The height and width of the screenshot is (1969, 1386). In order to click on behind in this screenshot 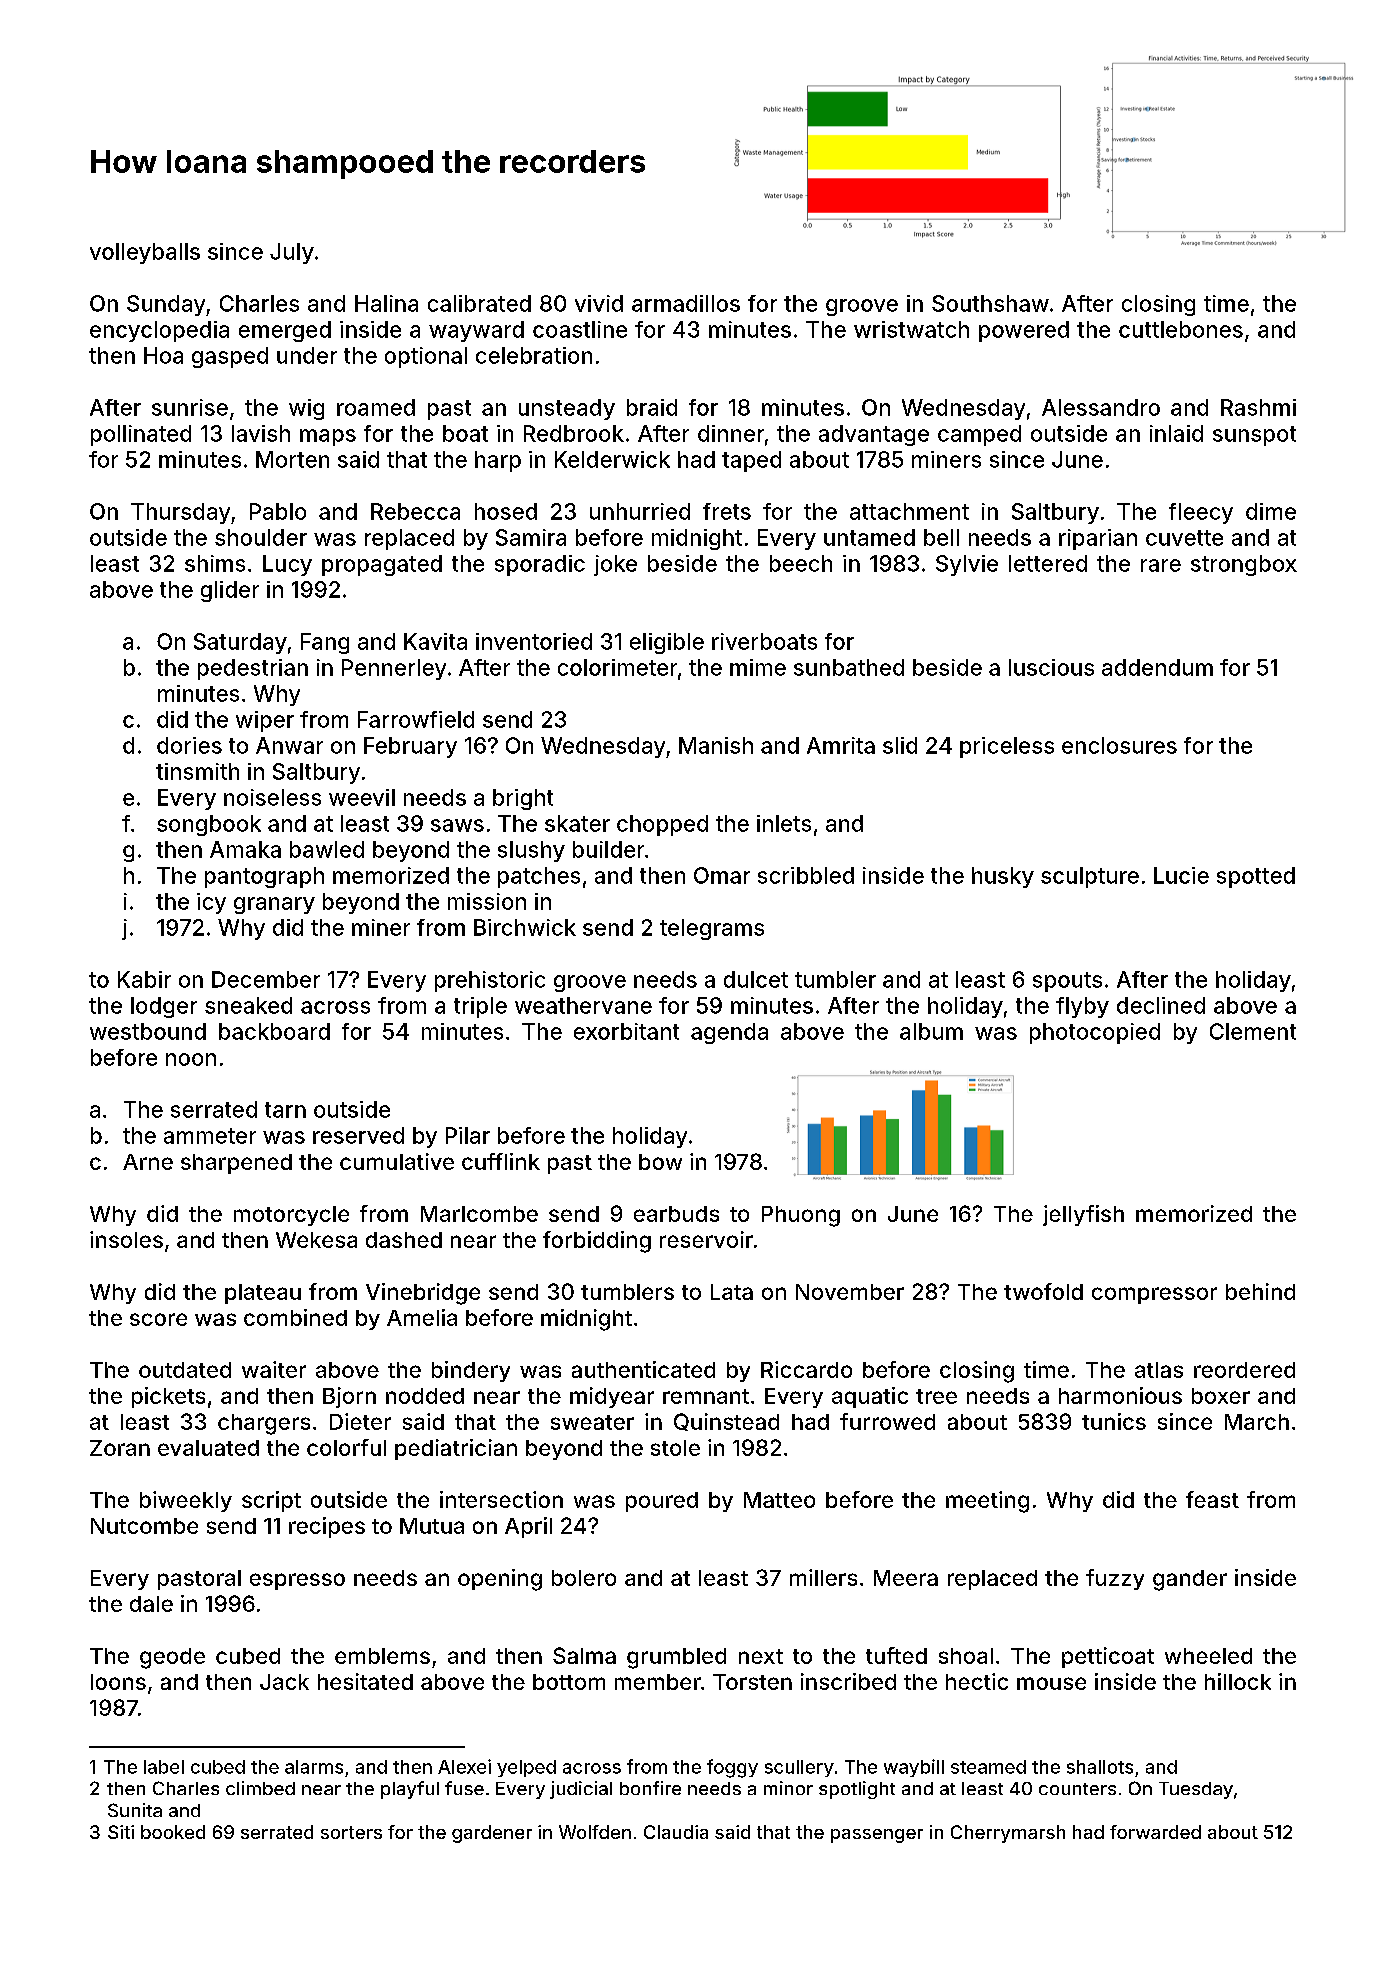, I will do `click(1260, 1291)`.
